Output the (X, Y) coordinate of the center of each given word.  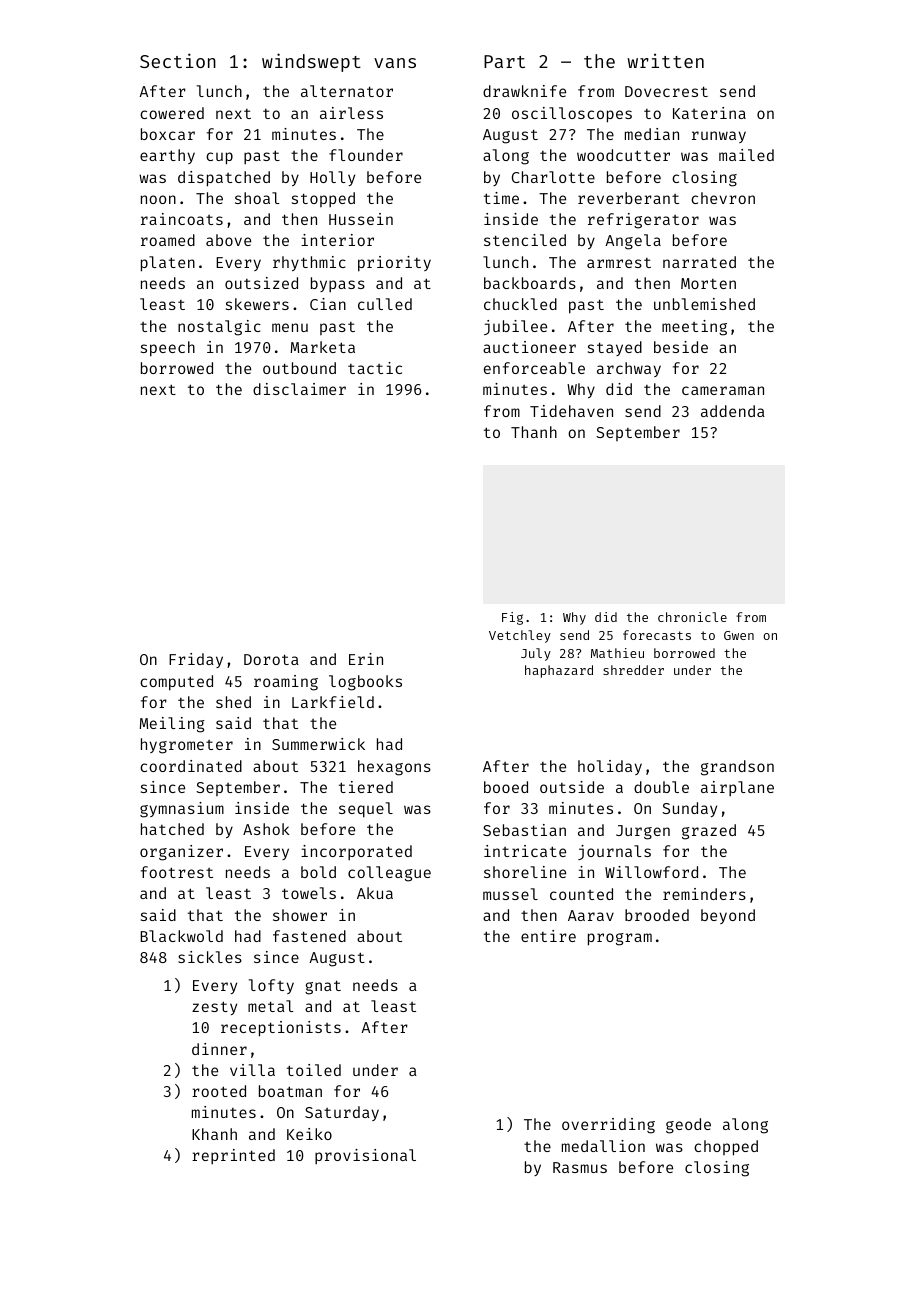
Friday (196, 660)
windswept (311, 62)
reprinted (233, 1156)
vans (395, 63)
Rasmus (580, 1167)
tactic (375, 368)
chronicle (692, 617)
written (665, 60)
